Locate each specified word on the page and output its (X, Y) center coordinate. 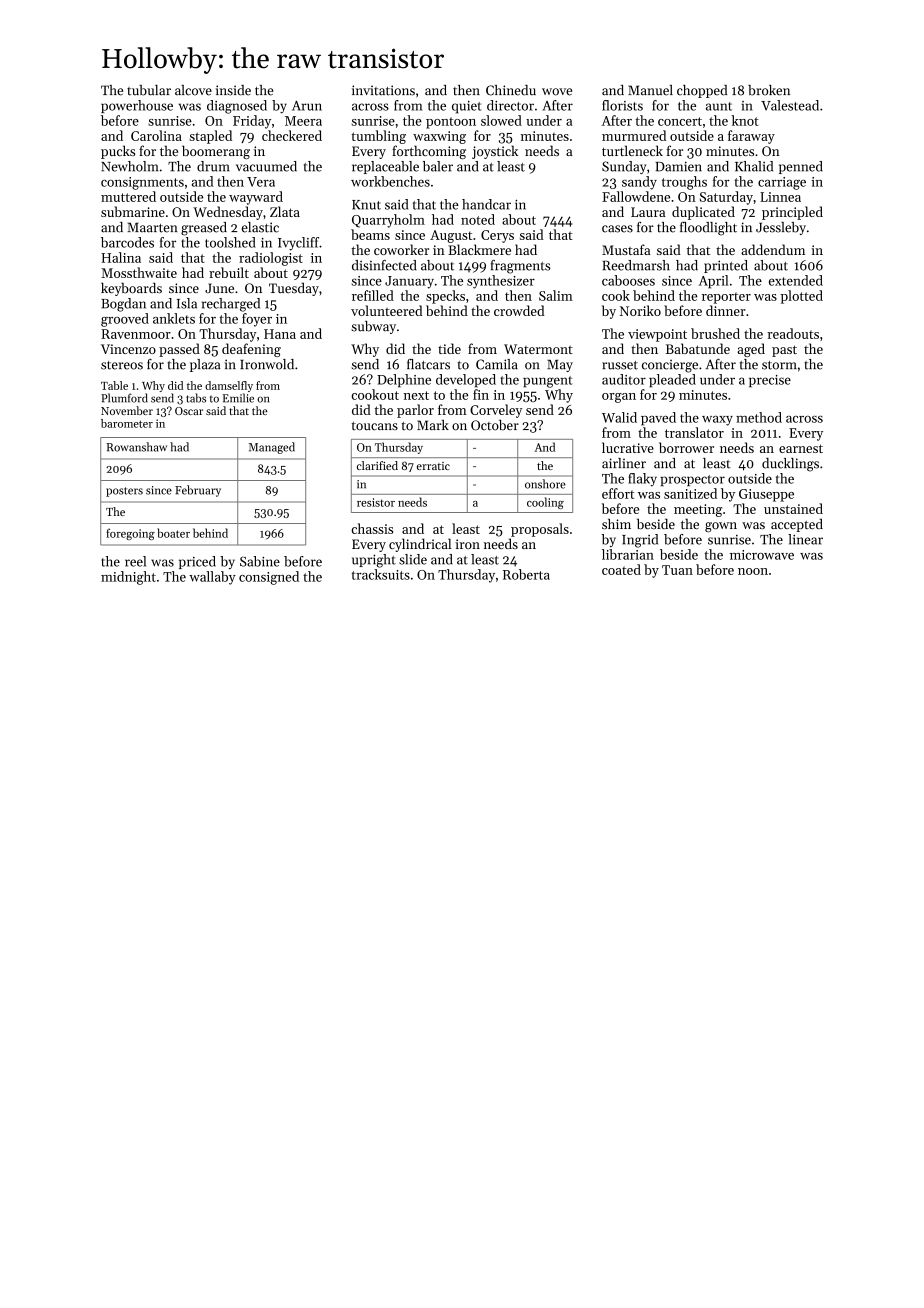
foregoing (130, 534)
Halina (121, 257)
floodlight (708, 229)
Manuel (650, 90)
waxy (717, 421)
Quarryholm (388, 221)
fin (481, 394)
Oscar (189, 411)
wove (557, 92)
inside (233, 90)
